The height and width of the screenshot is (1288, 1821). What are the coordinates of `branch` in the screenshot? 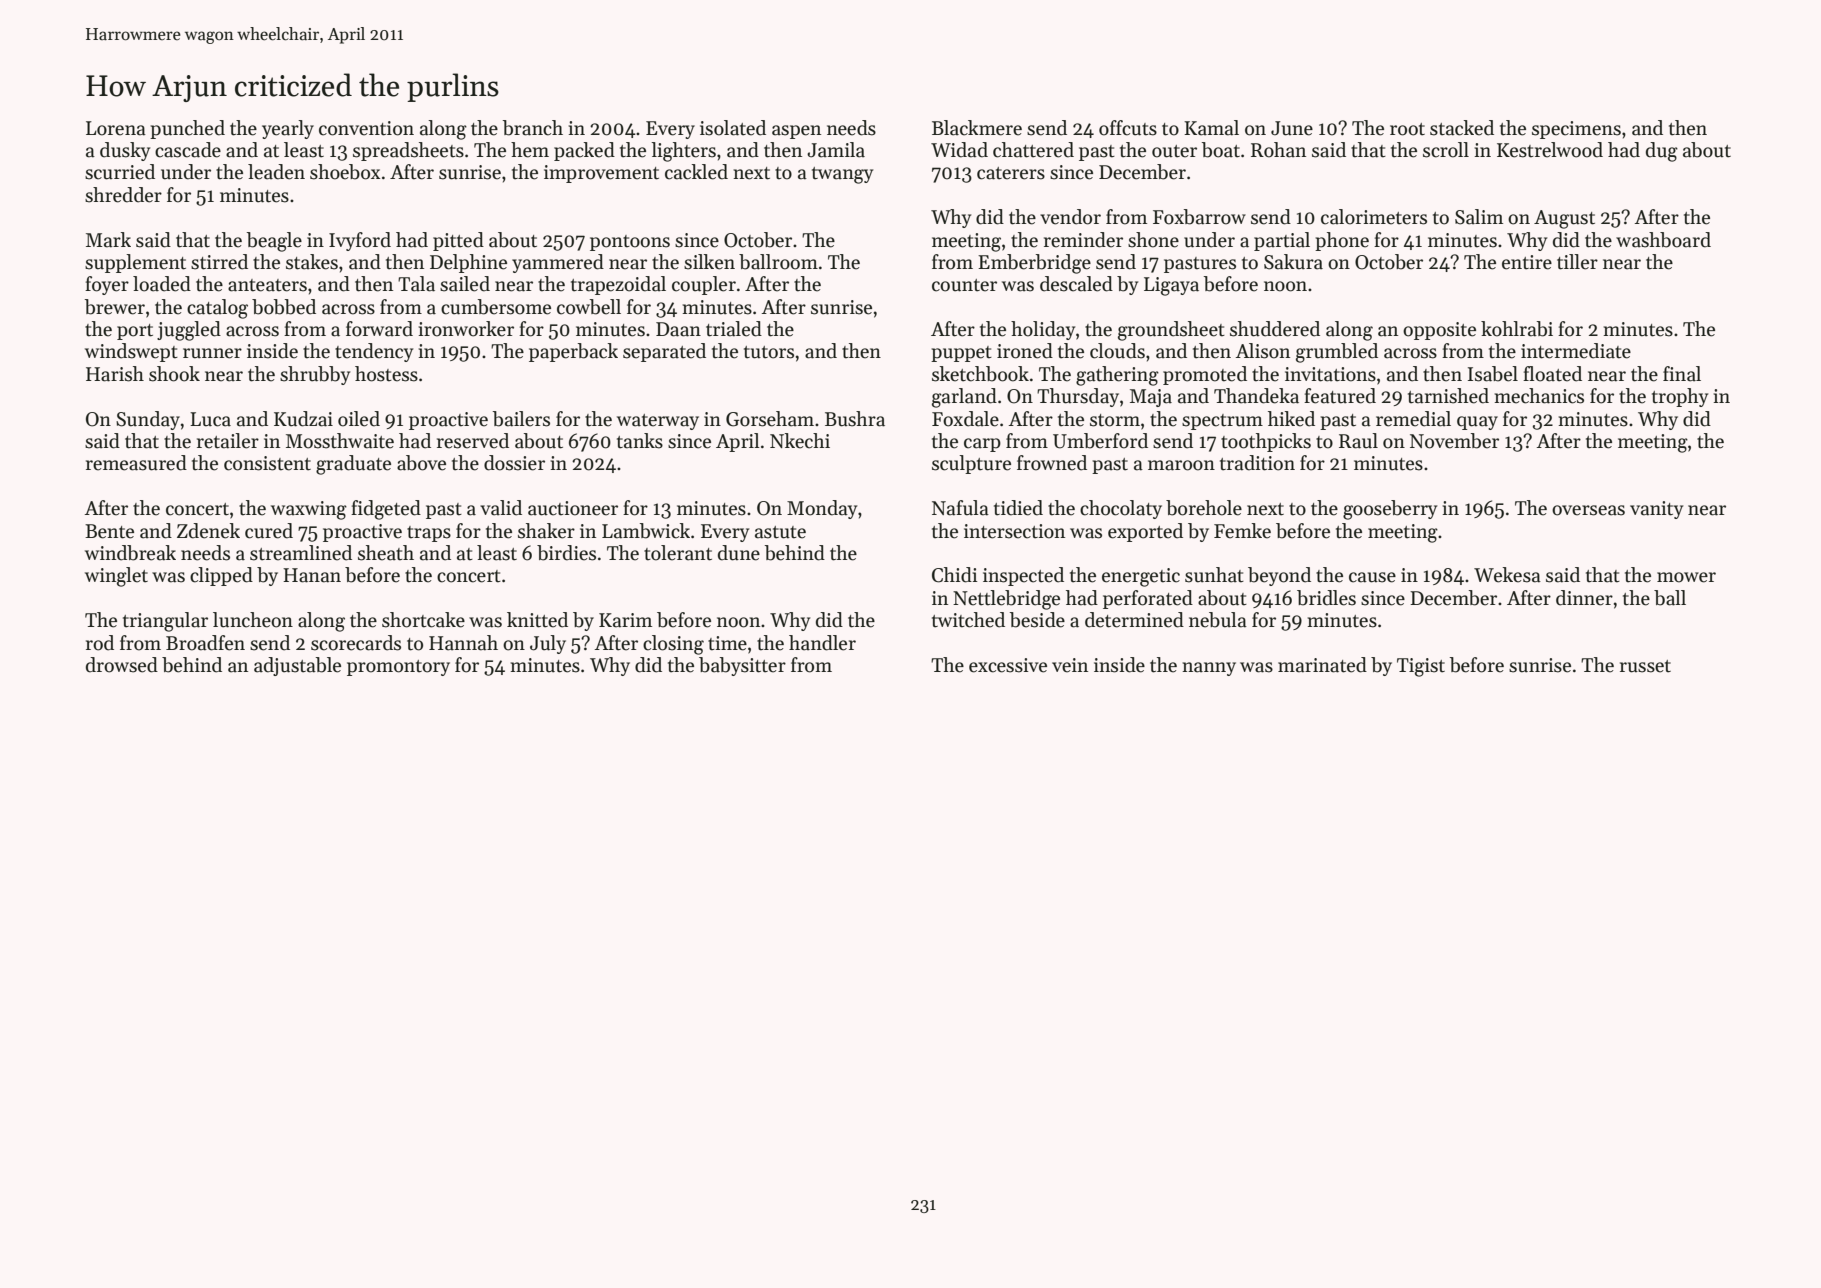 It's located at (533, 128).
